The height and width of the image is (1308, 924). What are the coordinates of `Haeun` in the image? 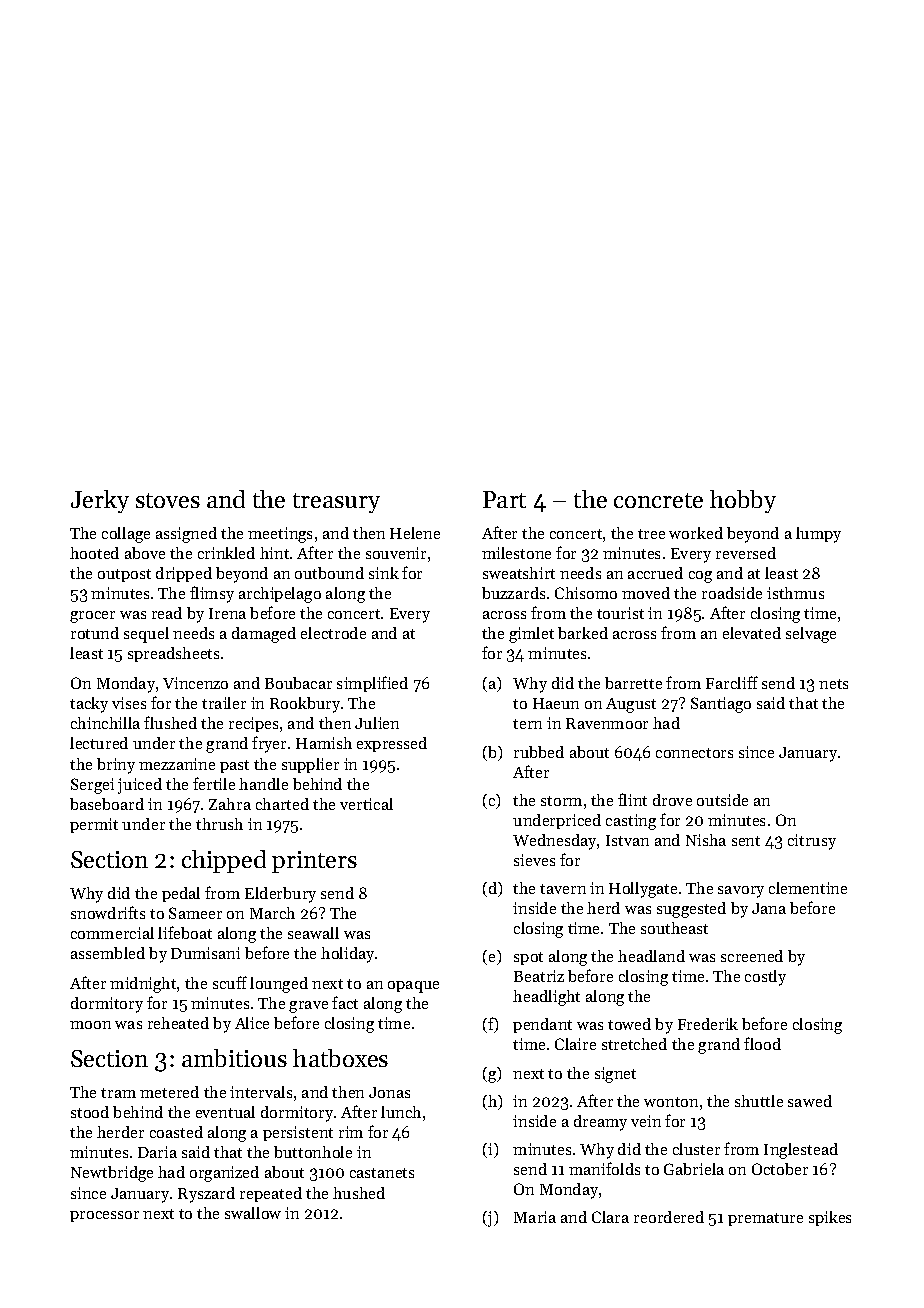 It's located at (556, 703).
